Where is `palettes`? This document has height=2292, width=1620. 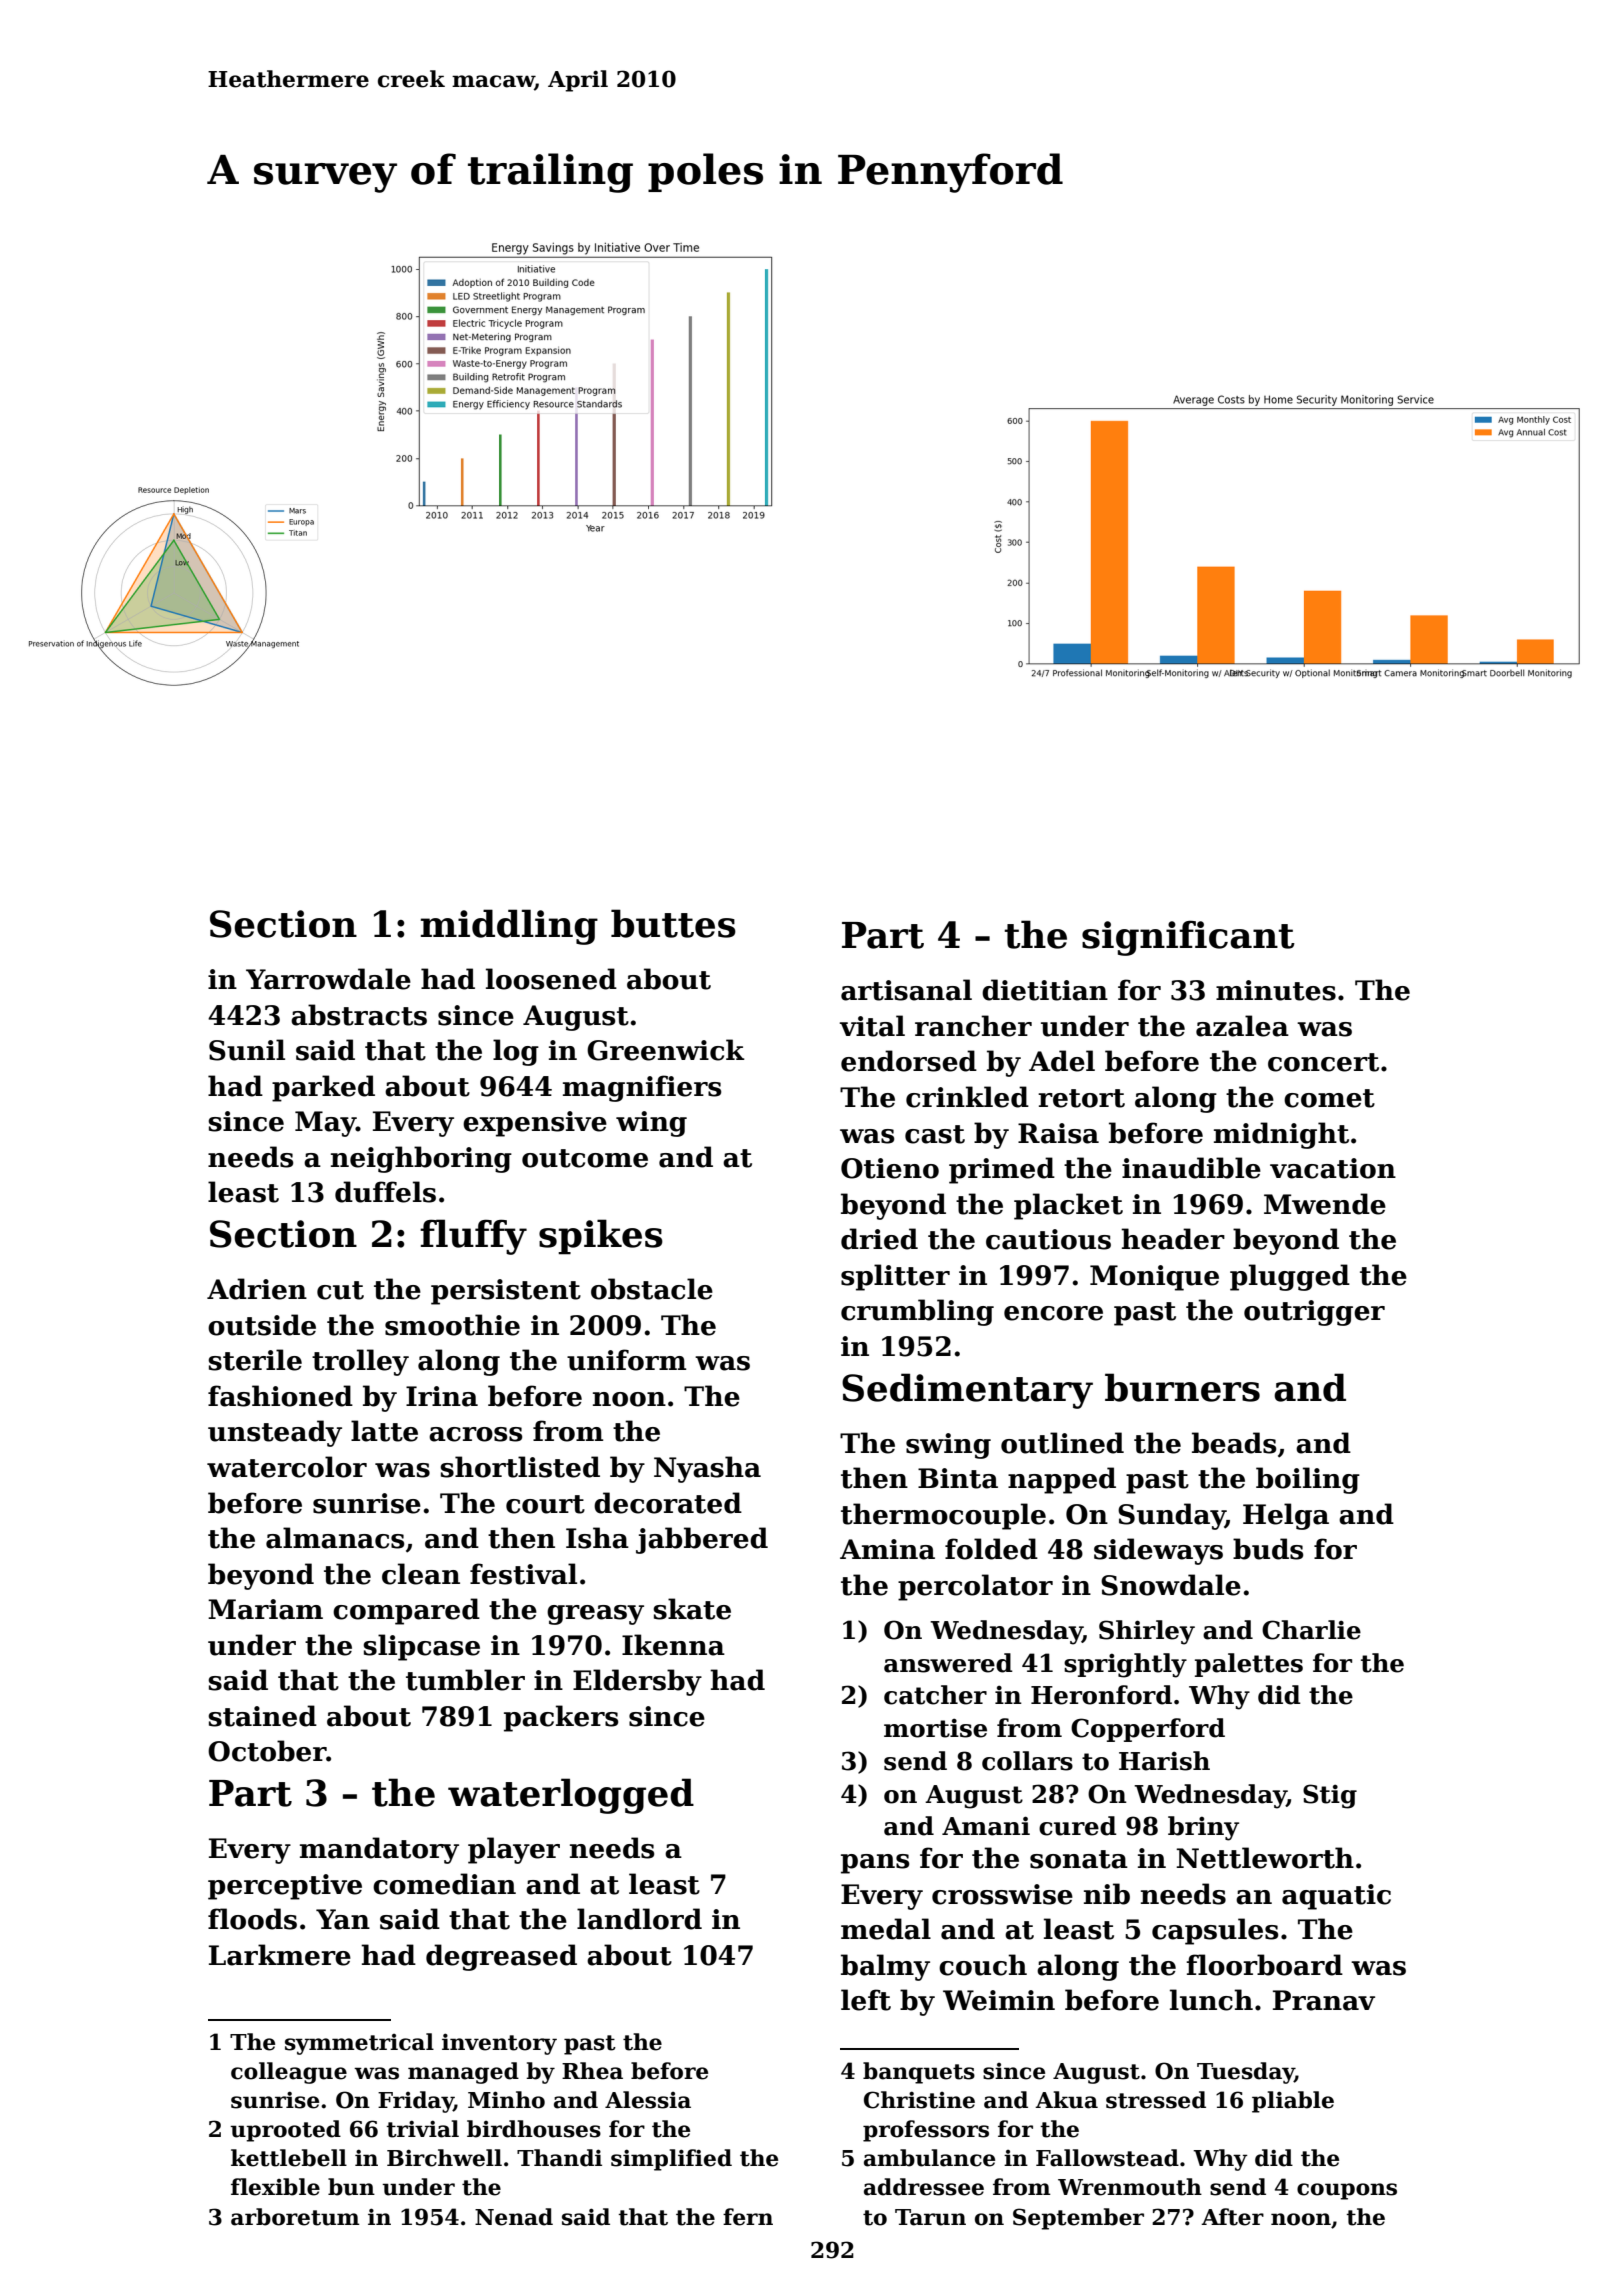
palettes is located at coordinates (1249, 1665).
